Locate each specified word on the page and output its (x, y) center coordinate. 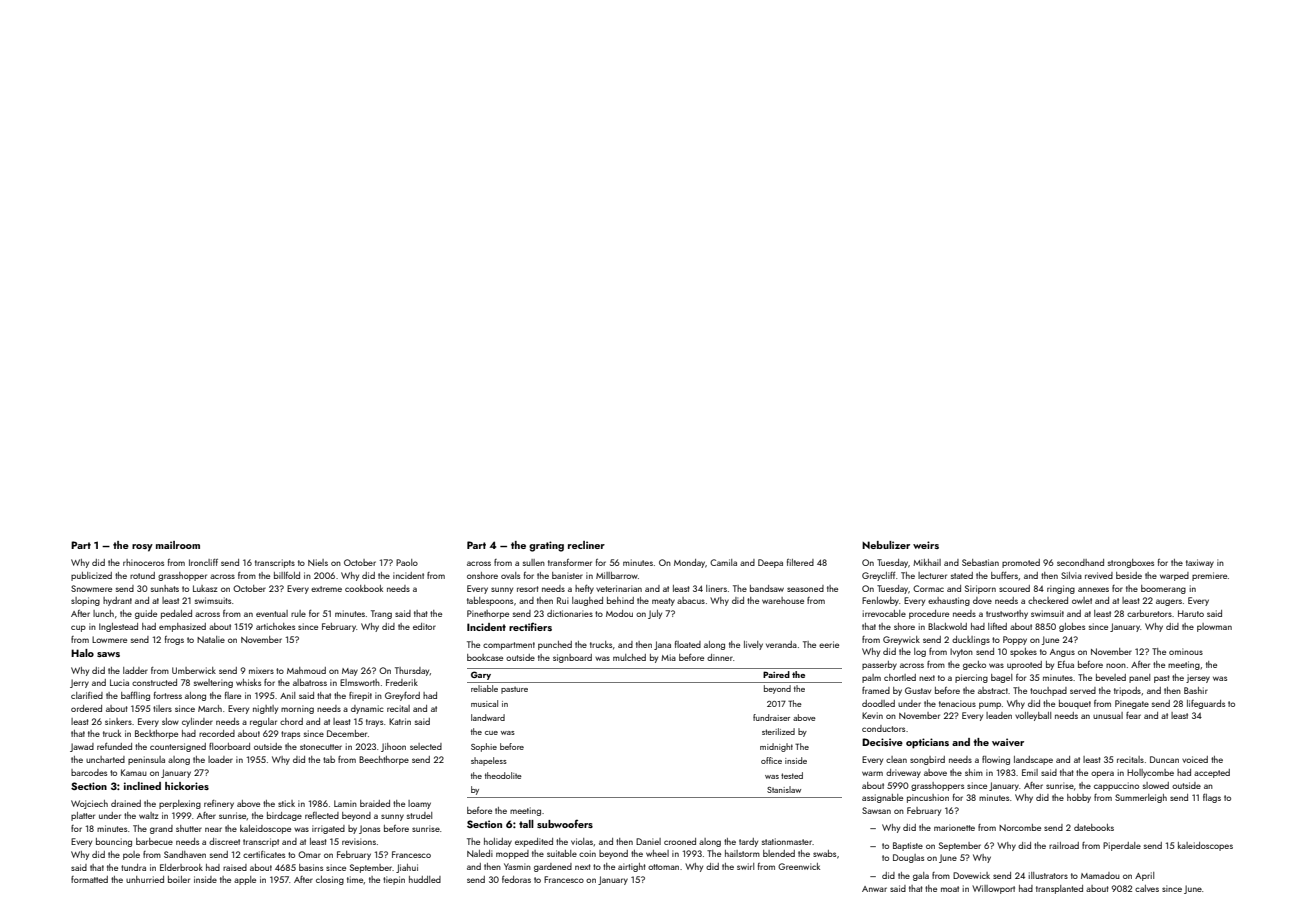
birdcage (284, 816)
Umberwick (194, 670)
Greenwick (799, 866)
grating (546, 546)
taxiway (1200, 563)
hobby (1079, 798)
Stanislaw (784, 789)
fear (1133, 715)
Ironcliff (203, 562)
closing (330, 880)
